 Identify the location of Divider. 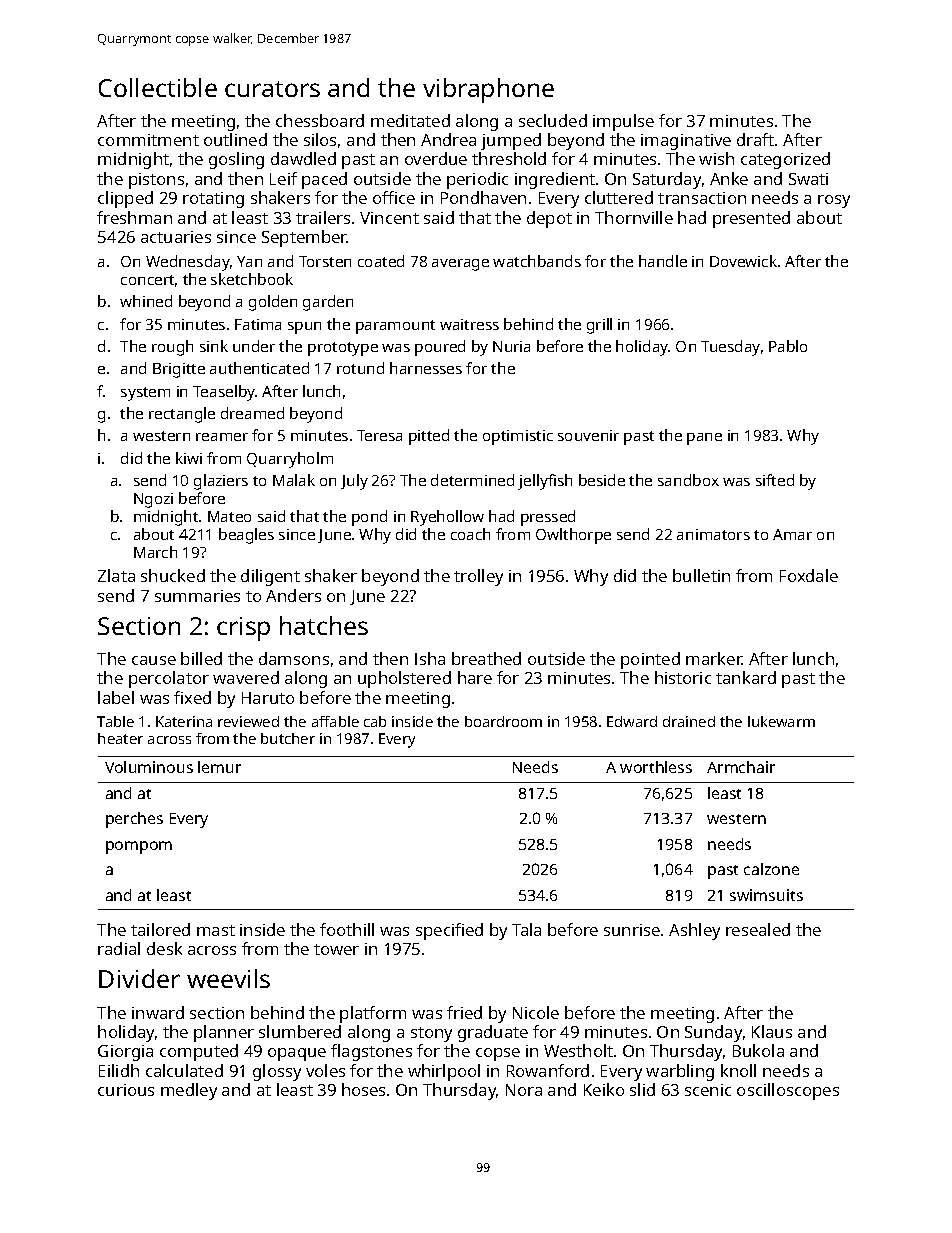
(139, 978).
